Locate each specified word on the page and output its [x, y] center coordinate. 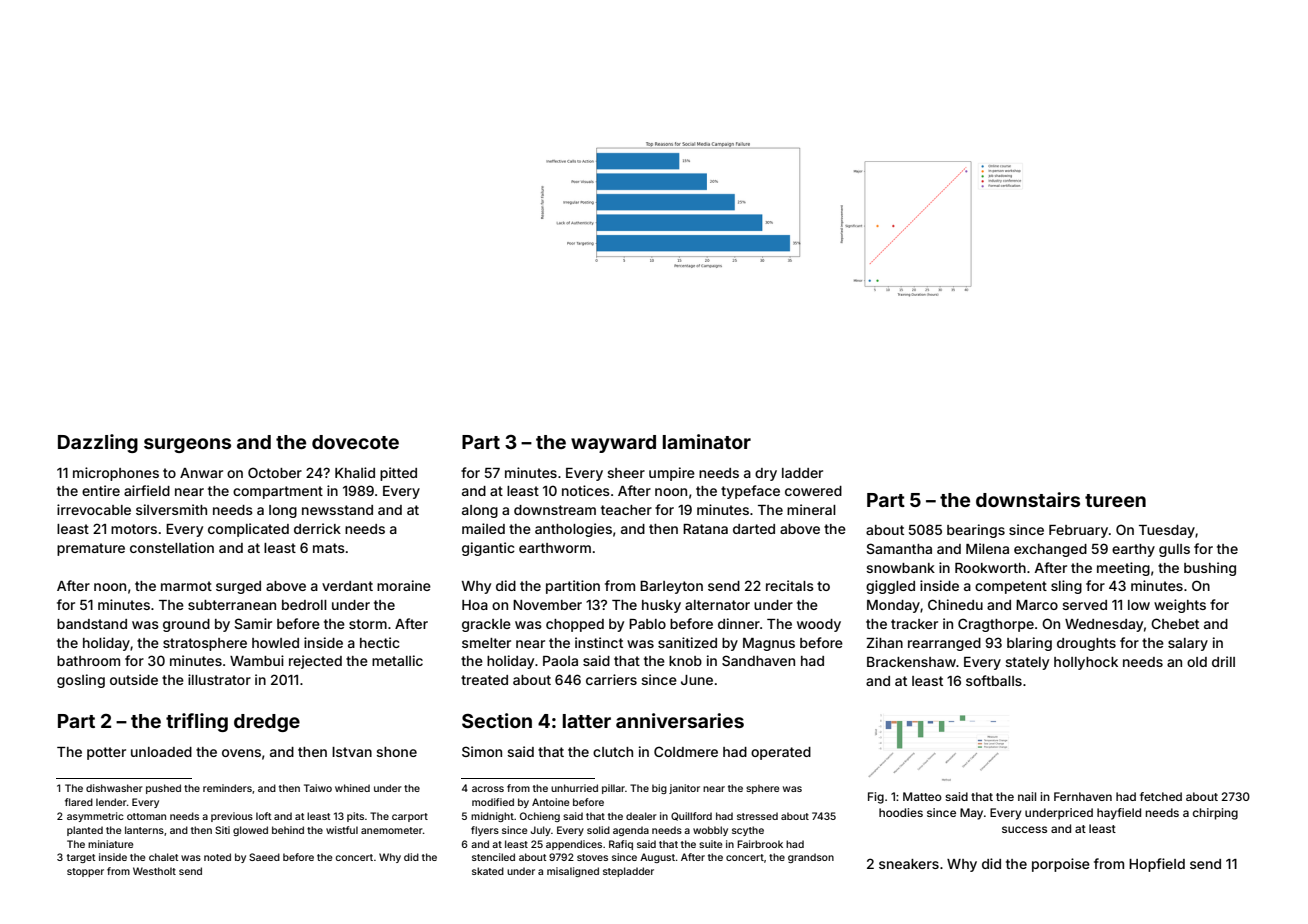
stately [1027, 663]
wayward [613, 444]
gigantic [488, 549]
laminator [707, 441]
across [488, 789]
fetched [1161, 796]
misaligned [573, 872]
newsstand [337, 510]
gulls [1174, 550]
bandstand [92, 624]
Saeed [264, 857]
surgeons [187, 445]
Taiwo [318, 788]
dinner [739, 623]
